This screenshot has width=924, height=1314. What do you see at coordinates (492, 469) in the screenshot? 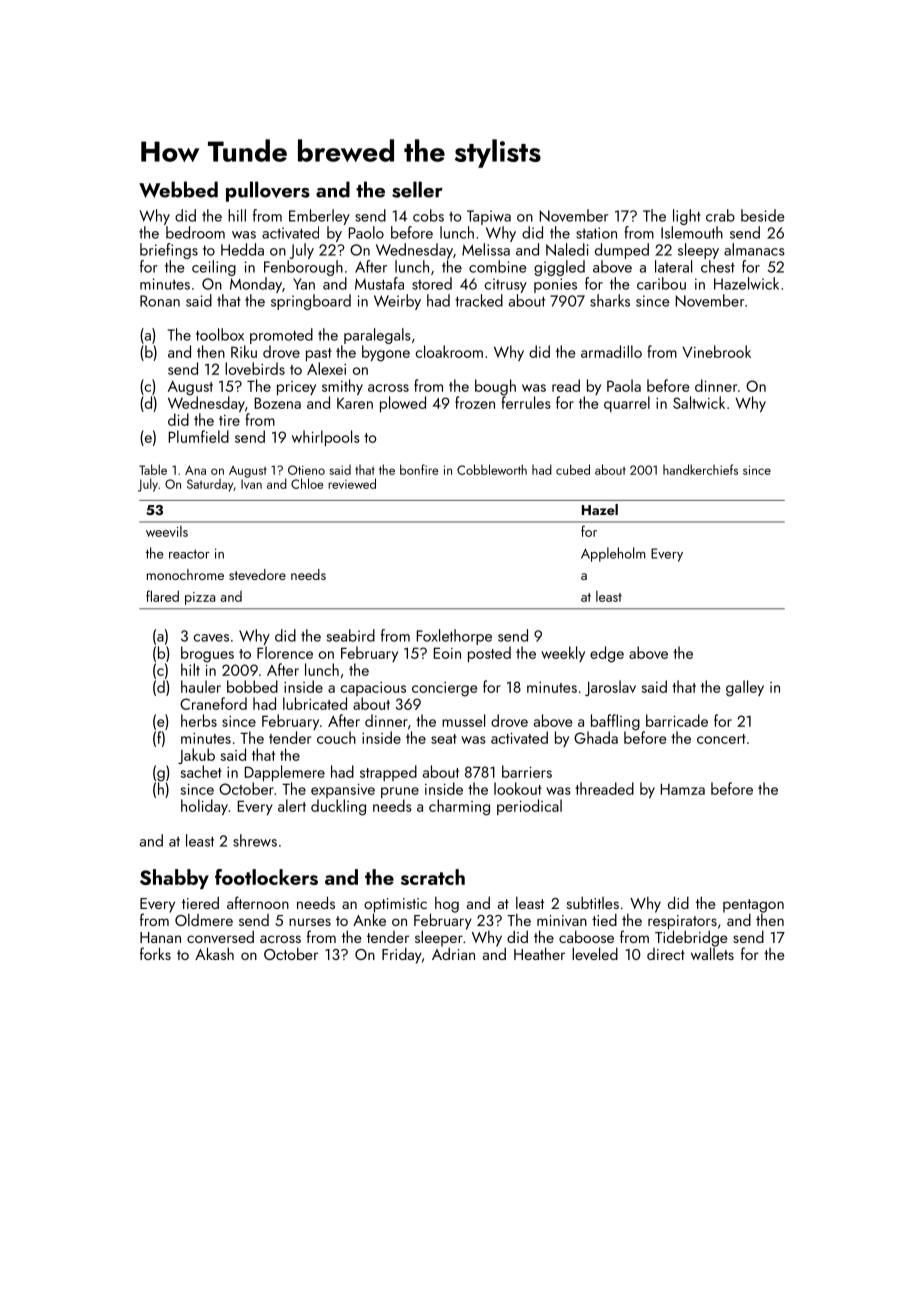
I see `Cobbleworth` at bounding box center [492, 469].
